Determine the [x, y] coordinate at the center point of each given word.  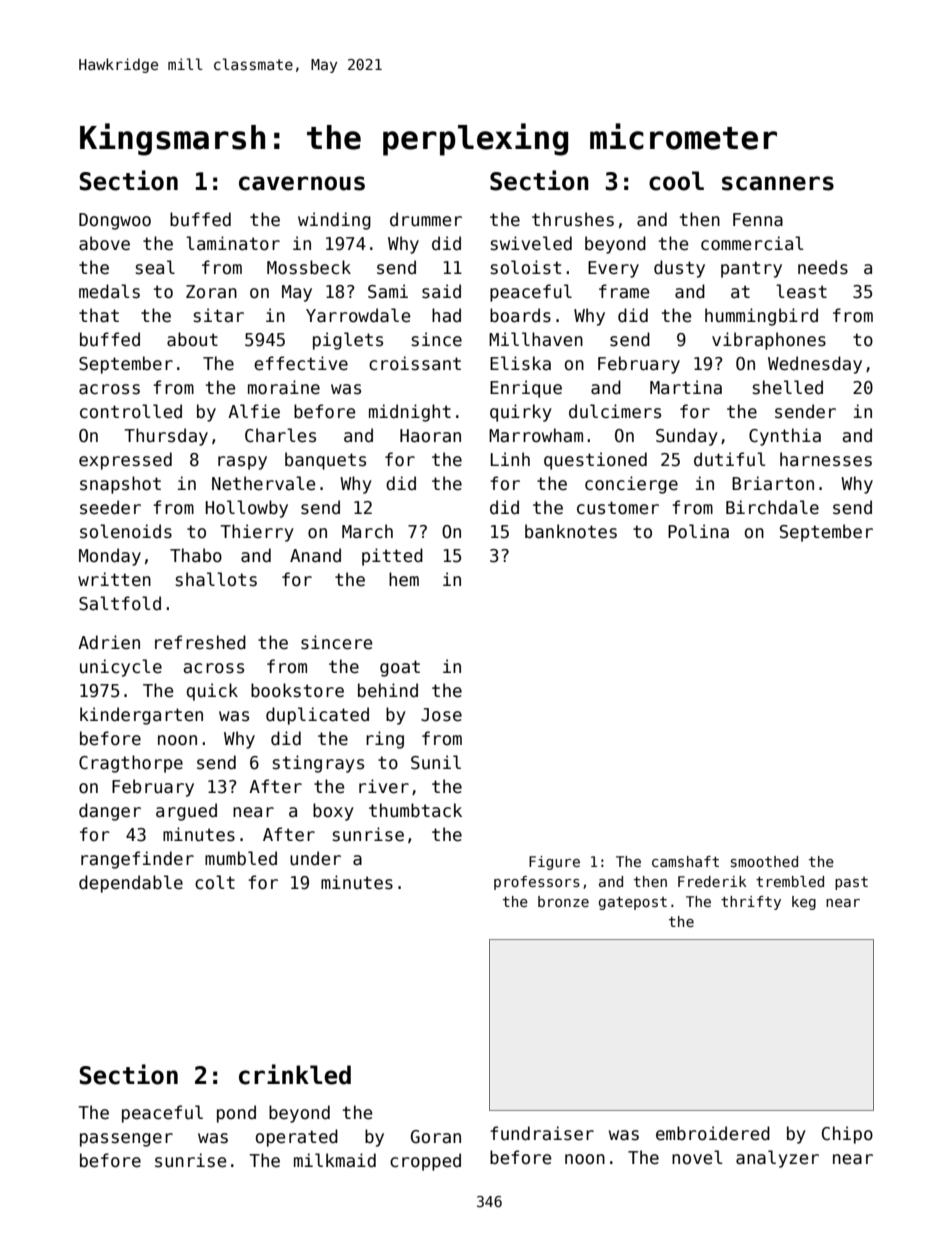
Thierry [257, 533]
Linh [510, 459]
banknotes [571, 531]
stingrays [318, 764]
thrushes [573, 219]
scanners [778, 183]
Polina [698, 531]
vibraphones [769, 341]
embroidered [713, 1133]
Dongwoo [115, 221]
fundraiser [542, 1133]
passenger [126, 1140]
